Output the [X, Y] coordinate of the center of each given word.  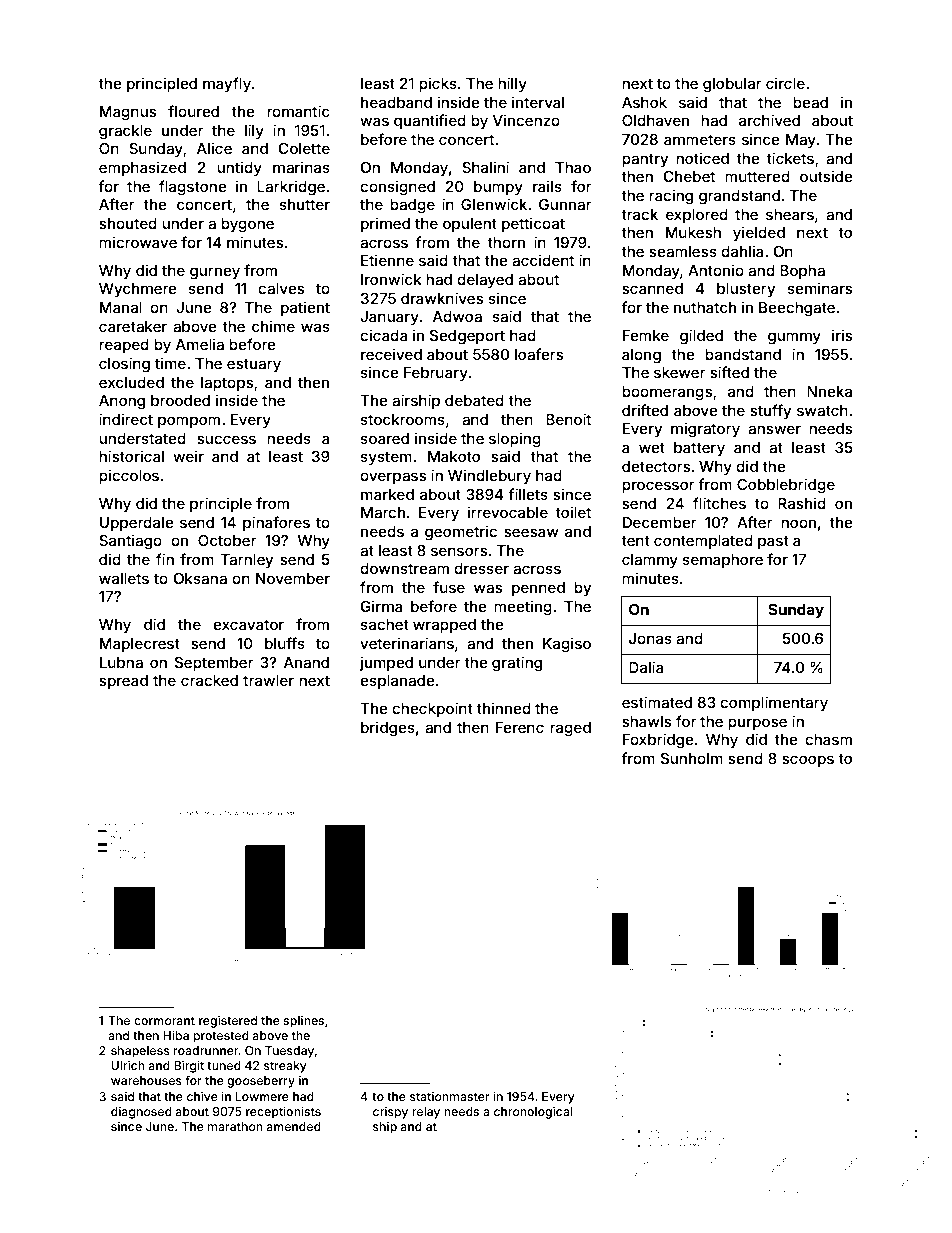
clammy [650, 561]
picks [438, 84]
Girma [382, 606]
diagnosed [141, 1113]
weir [188, 456]
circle [785, 83]
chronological [533, 1113]
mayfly [227, 84]
